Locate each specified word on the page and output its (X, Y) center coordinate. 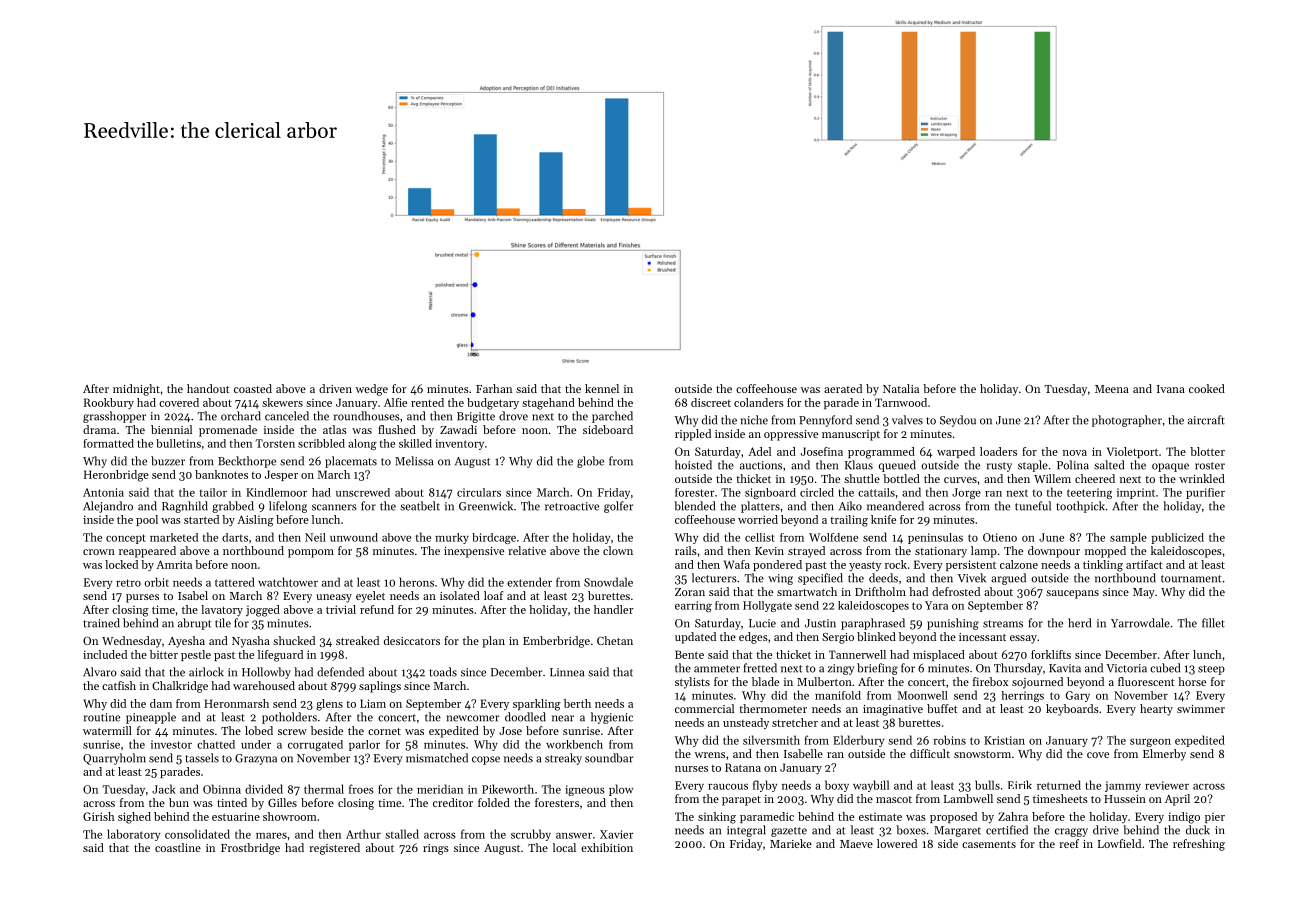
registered (334, 849)
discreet (711, 402)
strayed (806, 552)
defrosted (956, 591)
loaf (494, 595)
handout (208, 388)
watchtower (288, 582)
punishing (953, 624)
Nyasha (251, 642)
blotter (1207, 451)
